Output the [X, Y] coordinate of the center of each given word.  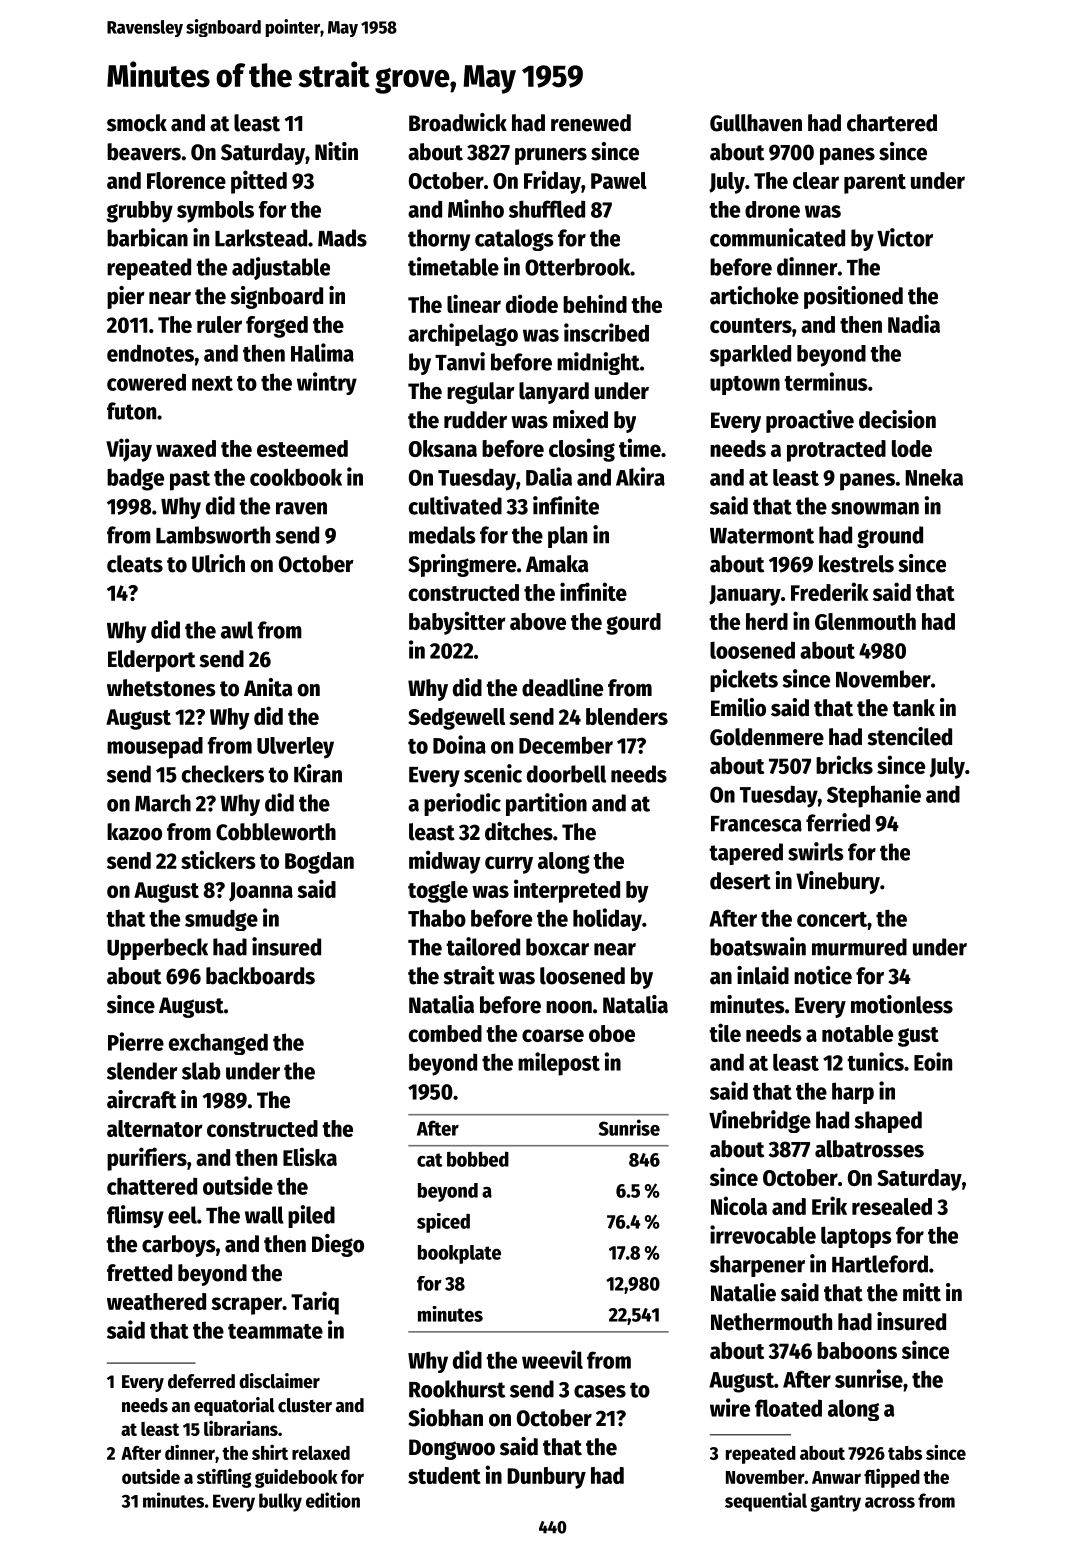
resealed [892, 1206]
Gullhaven [756, 123]
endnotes [150, 353]
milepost [559, 1064]
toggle [438, 892]
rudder [475, 420]
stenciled [909, 736]
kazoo [134, 832]
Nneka [934, 477]
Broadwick [458, 122]
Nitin [336, 151]
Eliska [310, 1156]
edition [333, 1500]
